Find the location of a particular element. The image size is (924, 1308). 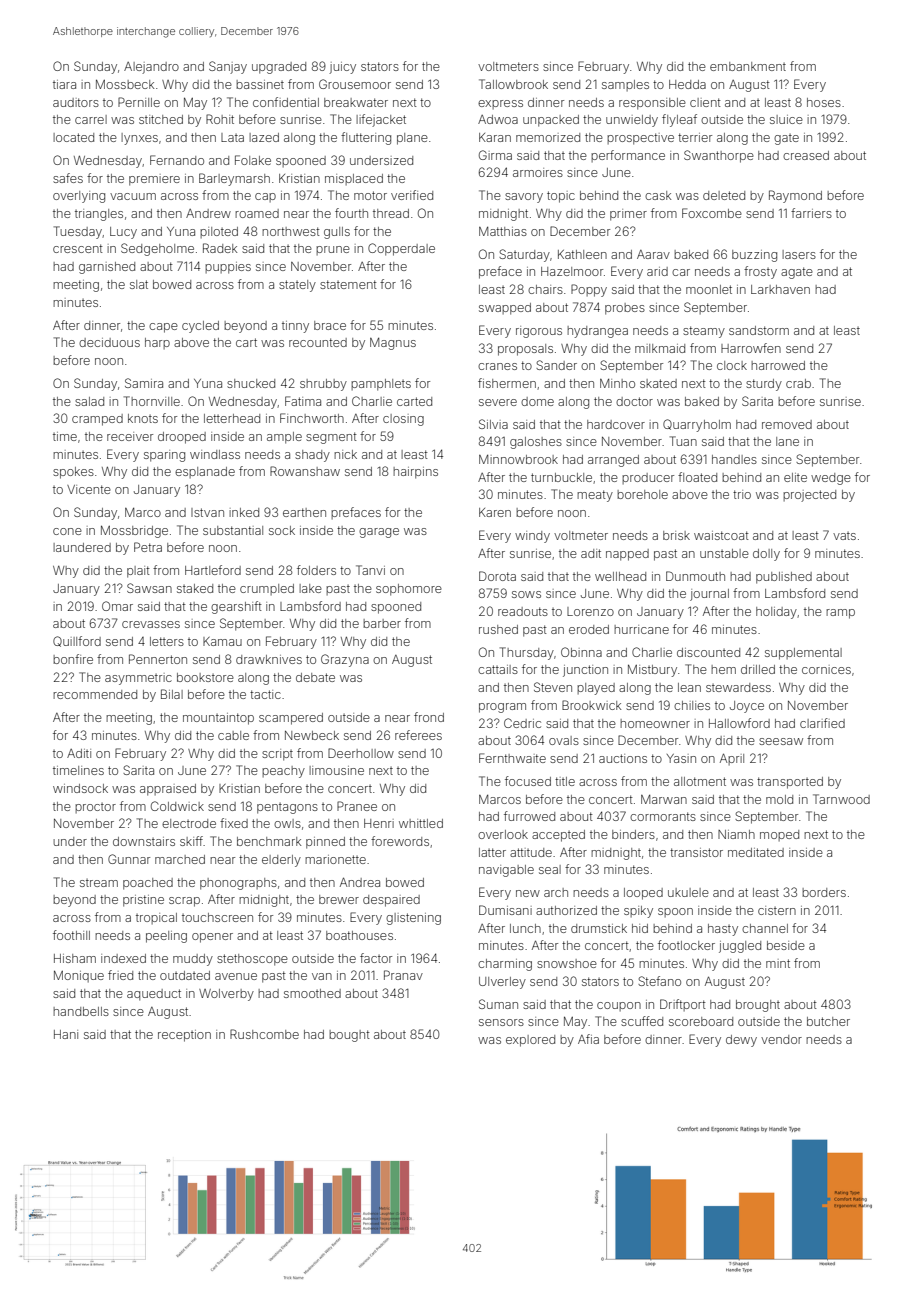

allotment is located at coordinates (700, 781).
